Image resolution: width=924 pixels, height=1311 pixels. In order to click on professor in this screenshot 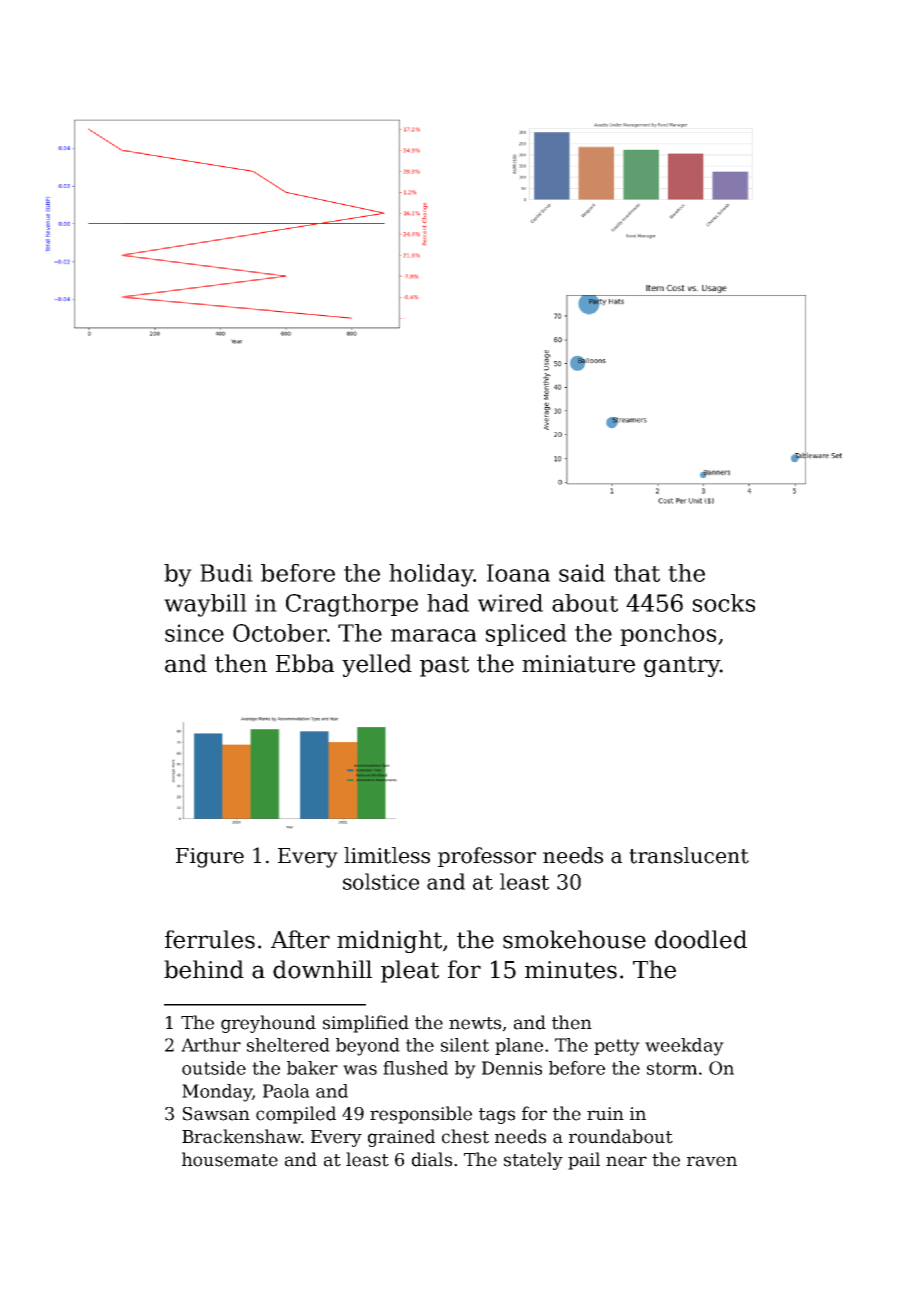, I will do `click(487, 857)`.
